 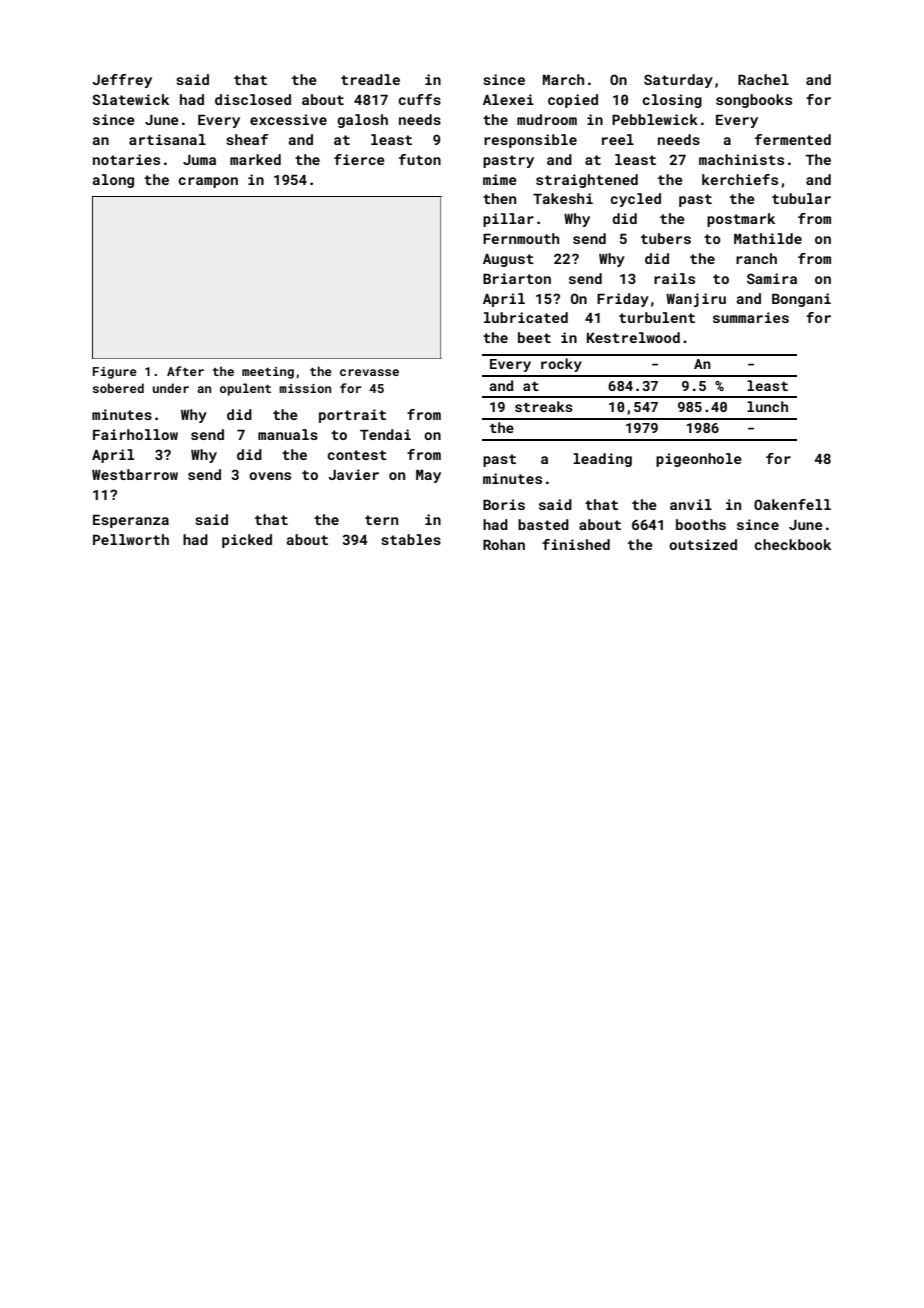 I want to click on crevasse, so click(x=369, y=372).
